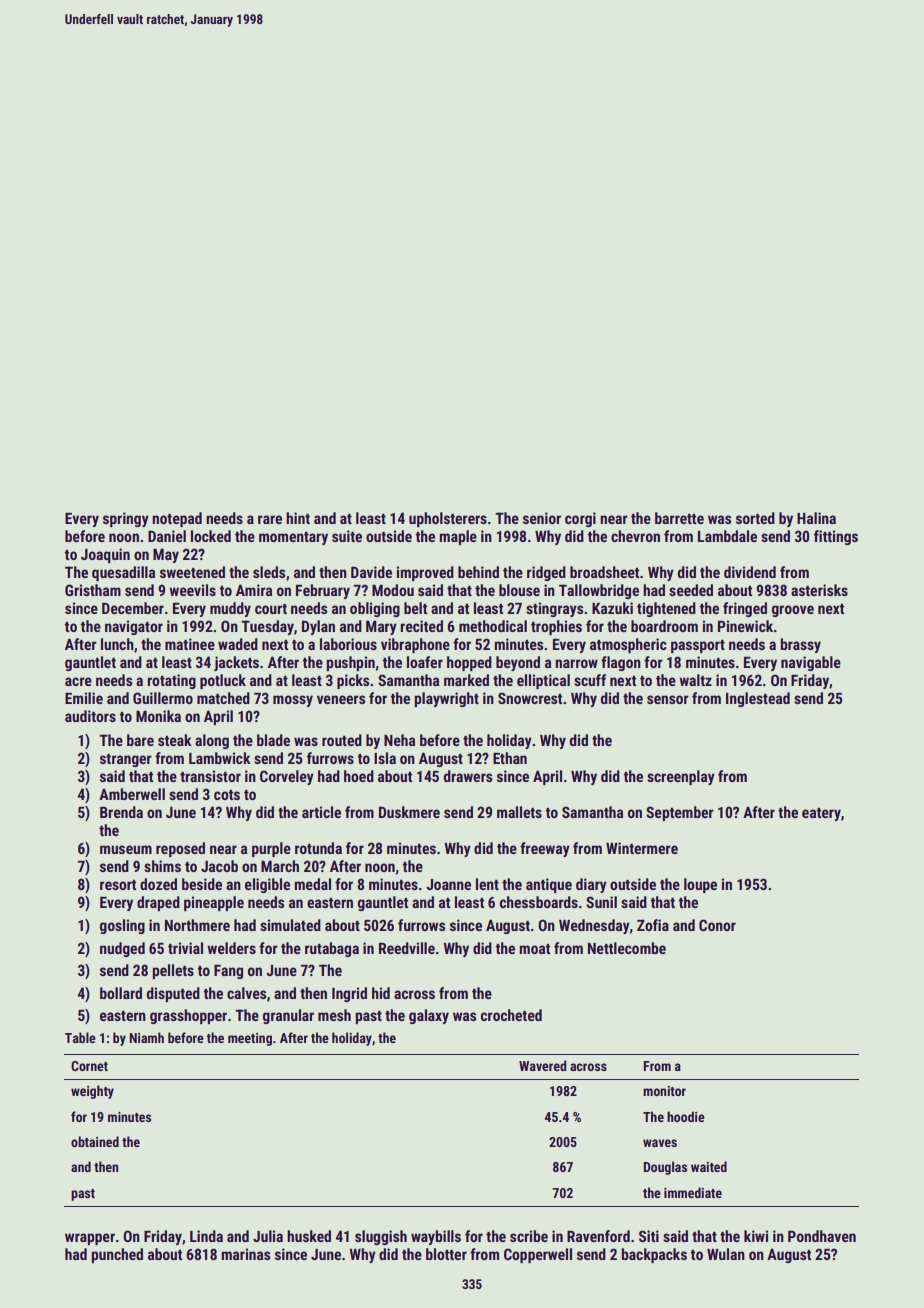 This screenshot has height=1308, width=924. Describe the element at coordinates (679, 518) in the screenshot. I see `barrette` at that location.
